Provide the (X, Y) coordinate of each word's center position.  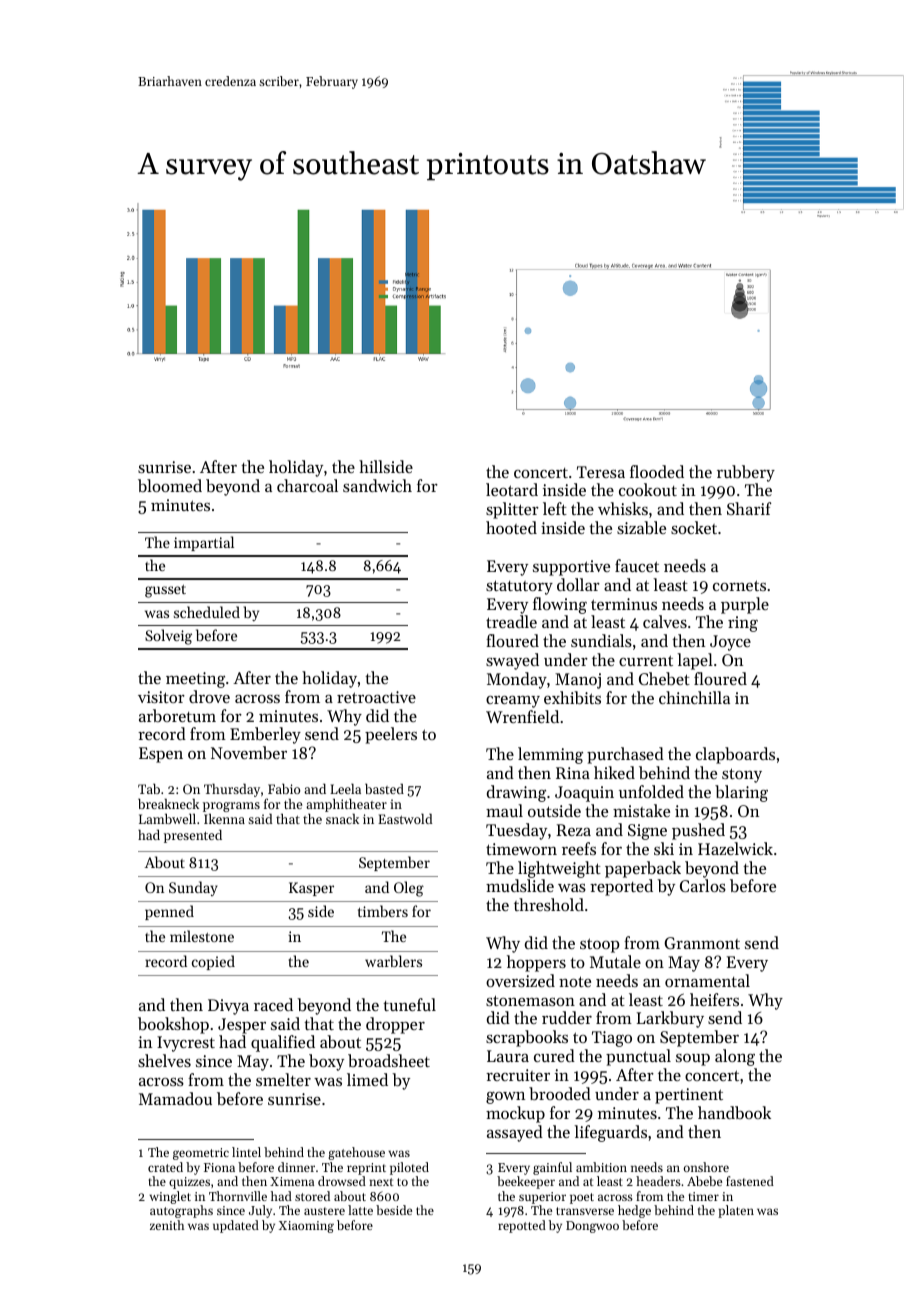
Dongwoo (592, 1227)
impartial (204, 543)
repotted (522, 1226)
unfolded (651, 791)
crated (165, 1167)
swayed (512, 661)
